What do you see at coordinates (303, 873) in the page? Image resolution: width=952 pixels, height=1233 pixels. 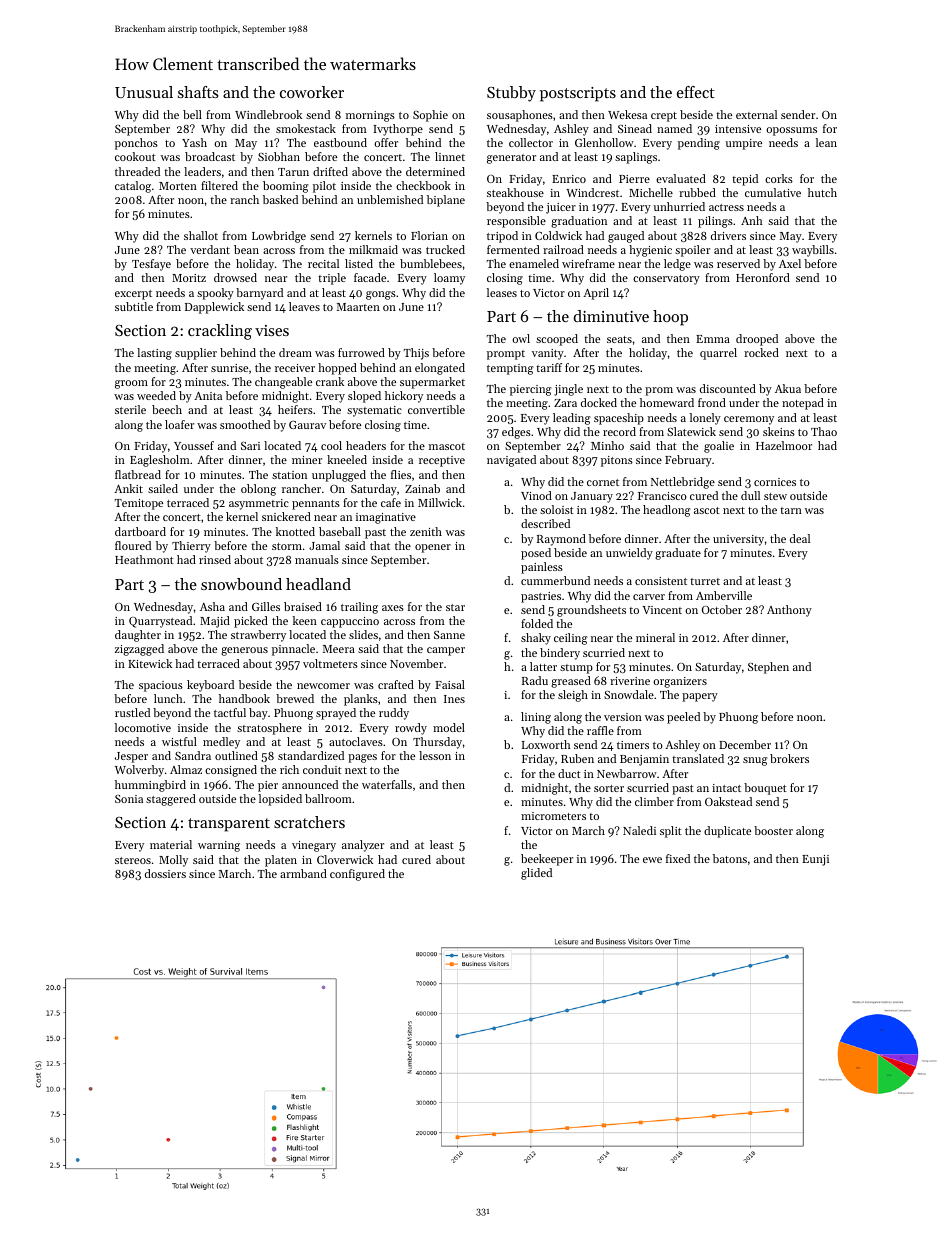 I see `armband` at bounding box center [303, 873].
